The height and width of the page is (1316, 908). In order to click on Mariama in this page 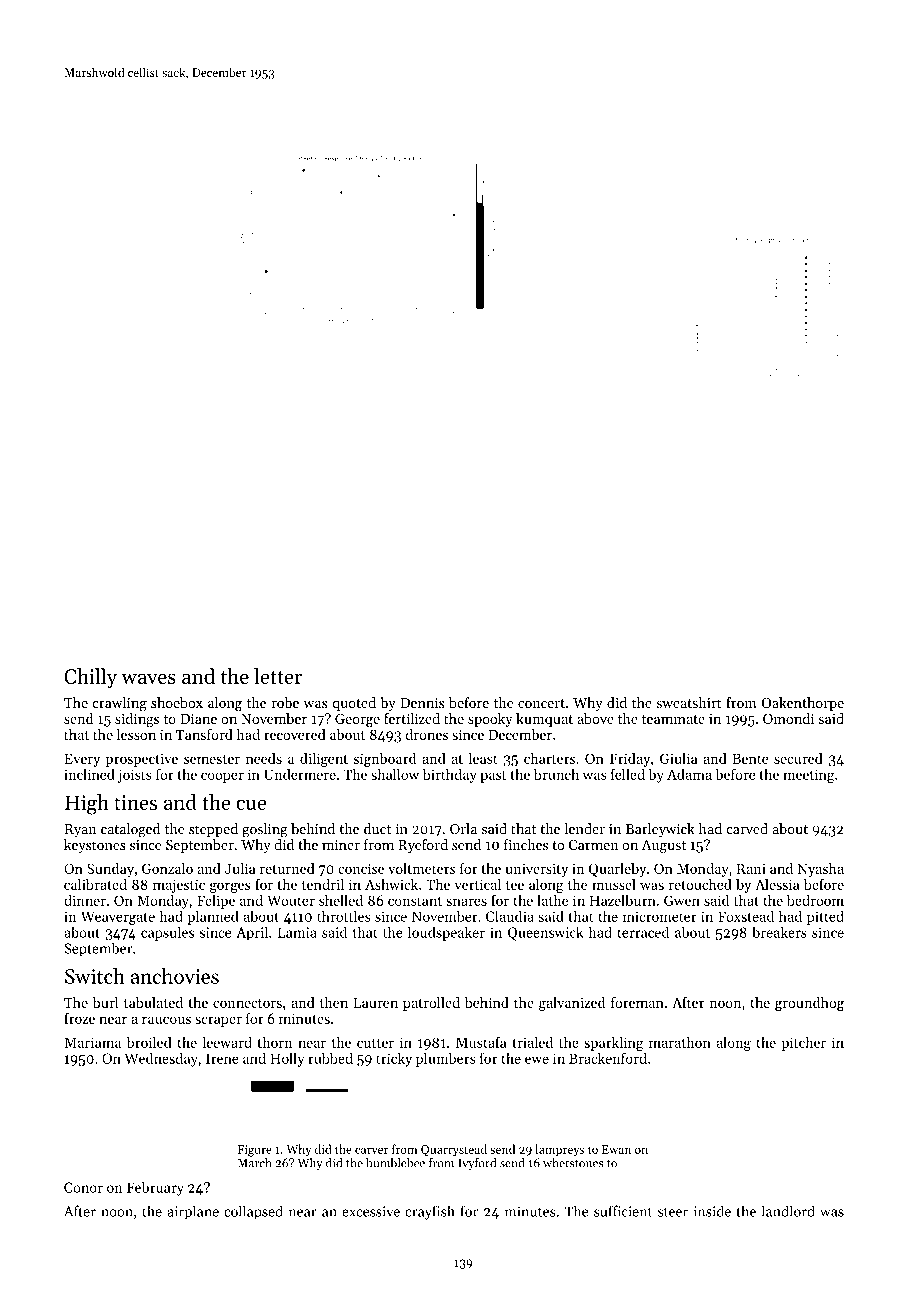, I will do `click(92, 1042)`.
